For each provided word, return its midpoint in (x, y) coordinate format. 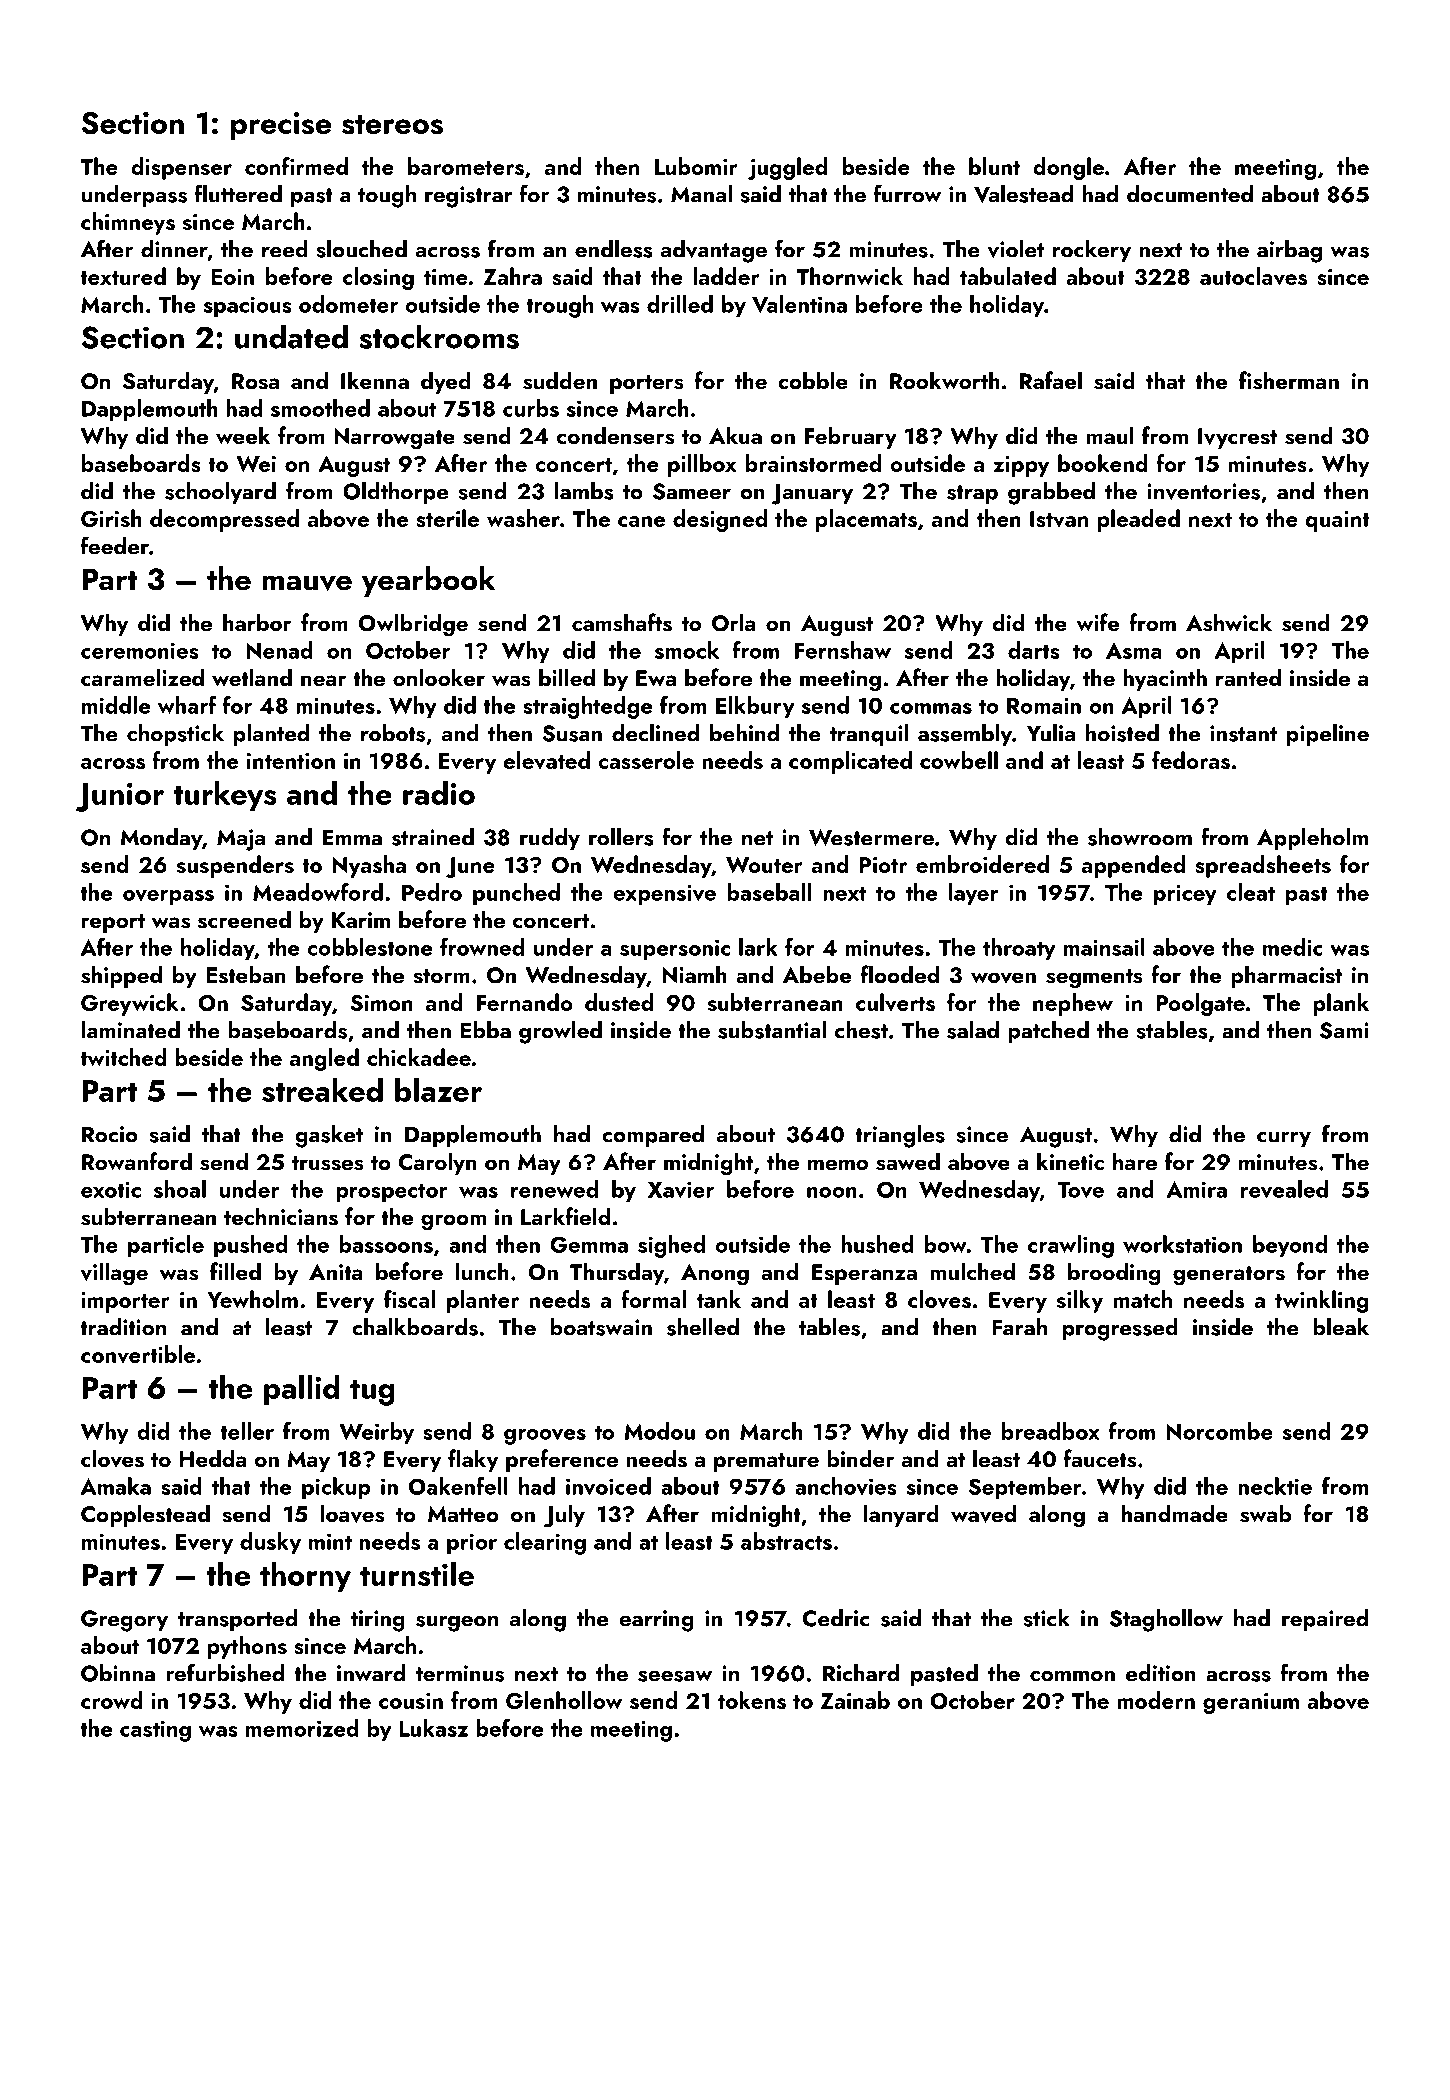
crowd (112, 1700)
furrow (908, 193)
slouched (361, 249)
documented (1190, 194)
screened (244, 919)
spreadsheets (1263, 866)
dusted (619, 1002)
